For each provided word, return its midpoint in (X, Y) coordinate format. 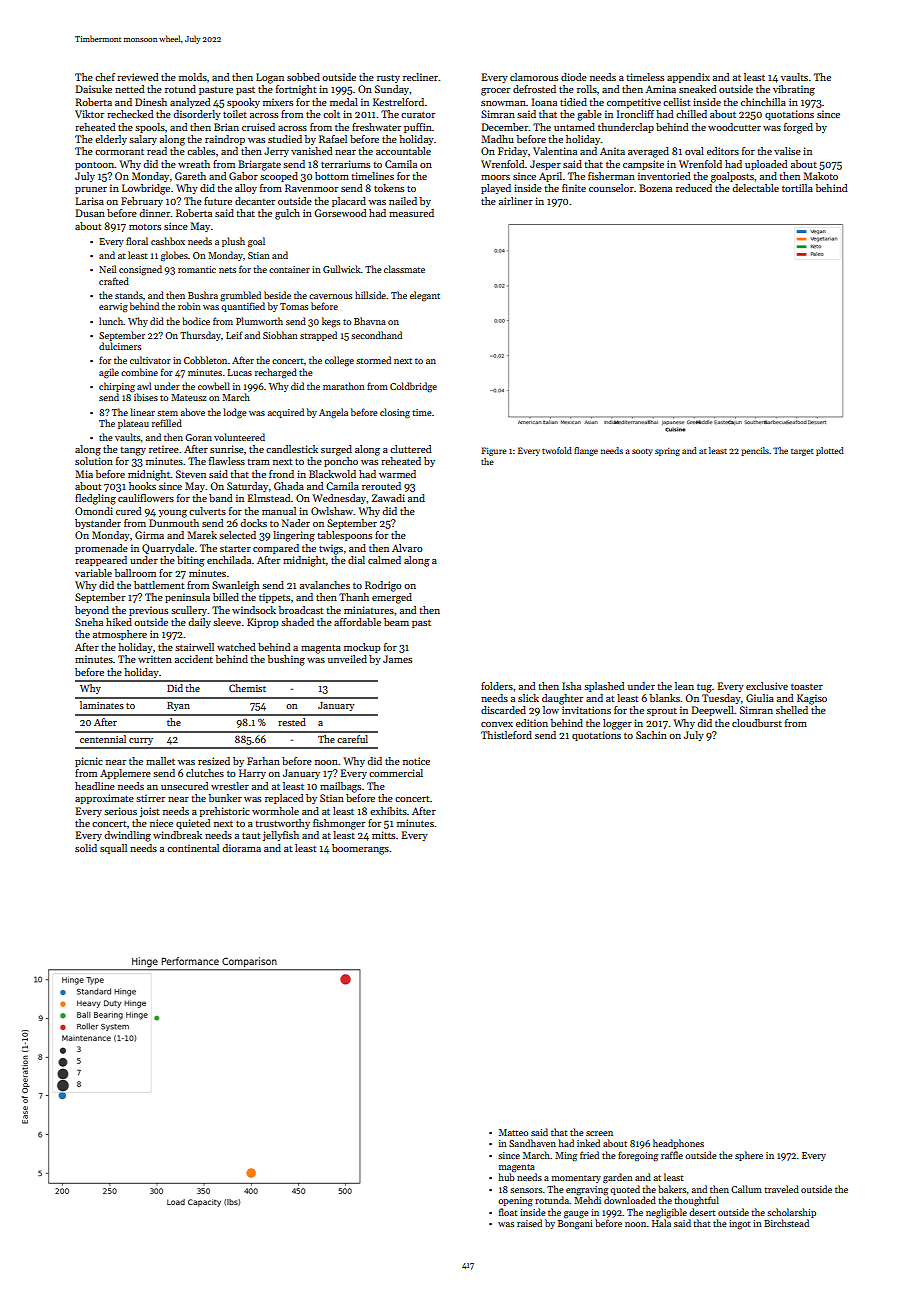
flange (586, 451)
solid (86, 848)
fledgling (95, 499)
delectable (755, 188)
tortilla (797, 188)
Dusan (90, 213)
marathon (344, 386)
